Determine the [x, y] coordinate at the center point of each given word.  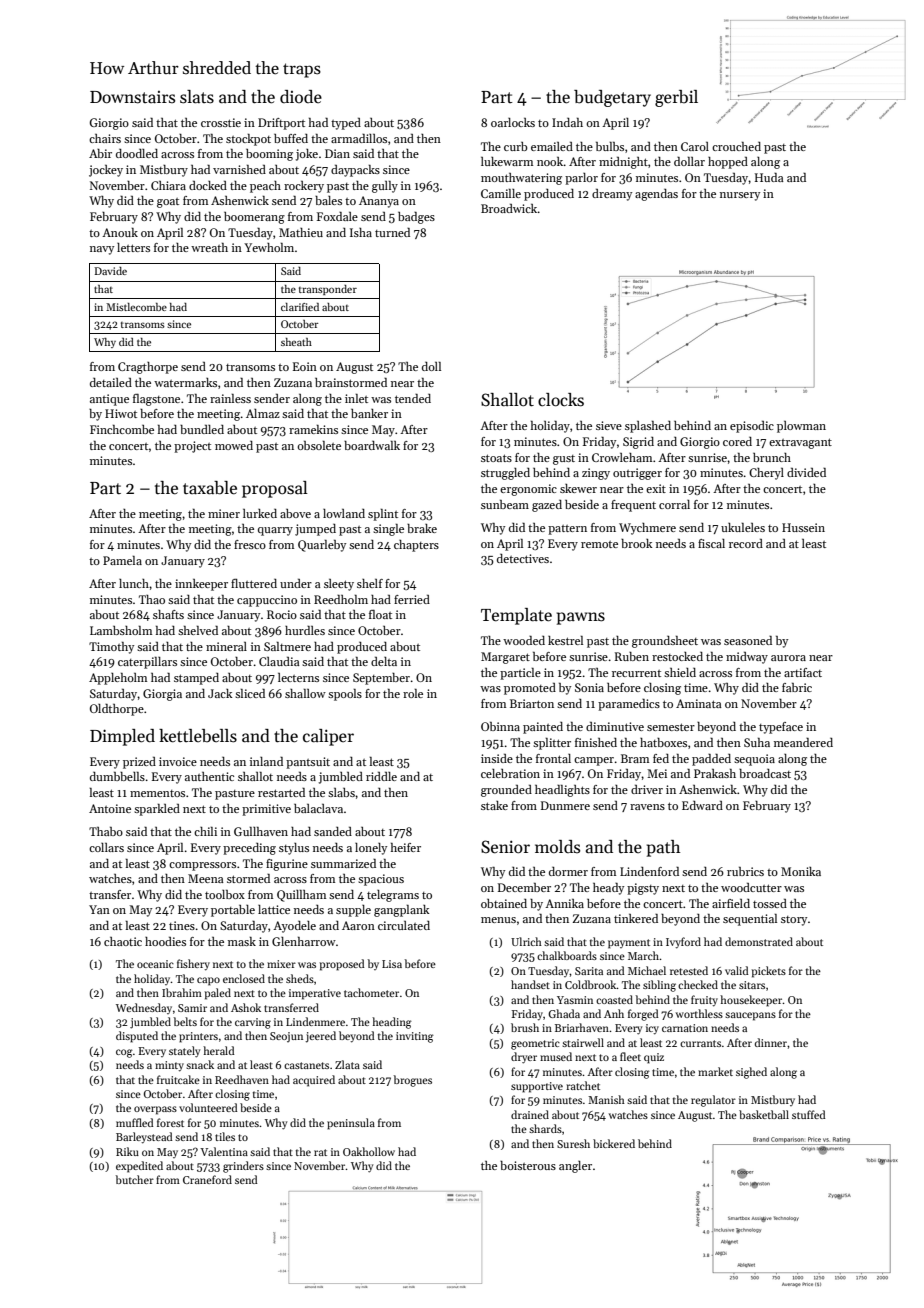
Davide [111, 271]
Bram [635, 758]
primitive [266, 810]
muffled [135, 1122]
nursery [740, 196]
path [664, 848]
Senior [505, 847]
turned [392, 232]
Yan [99, 909]
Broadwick [509, 208]
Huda [769, 177]
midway [747, 658]
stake [494, 805]
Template [516, 616]
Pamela [122, 560]
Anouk [120, 232]
